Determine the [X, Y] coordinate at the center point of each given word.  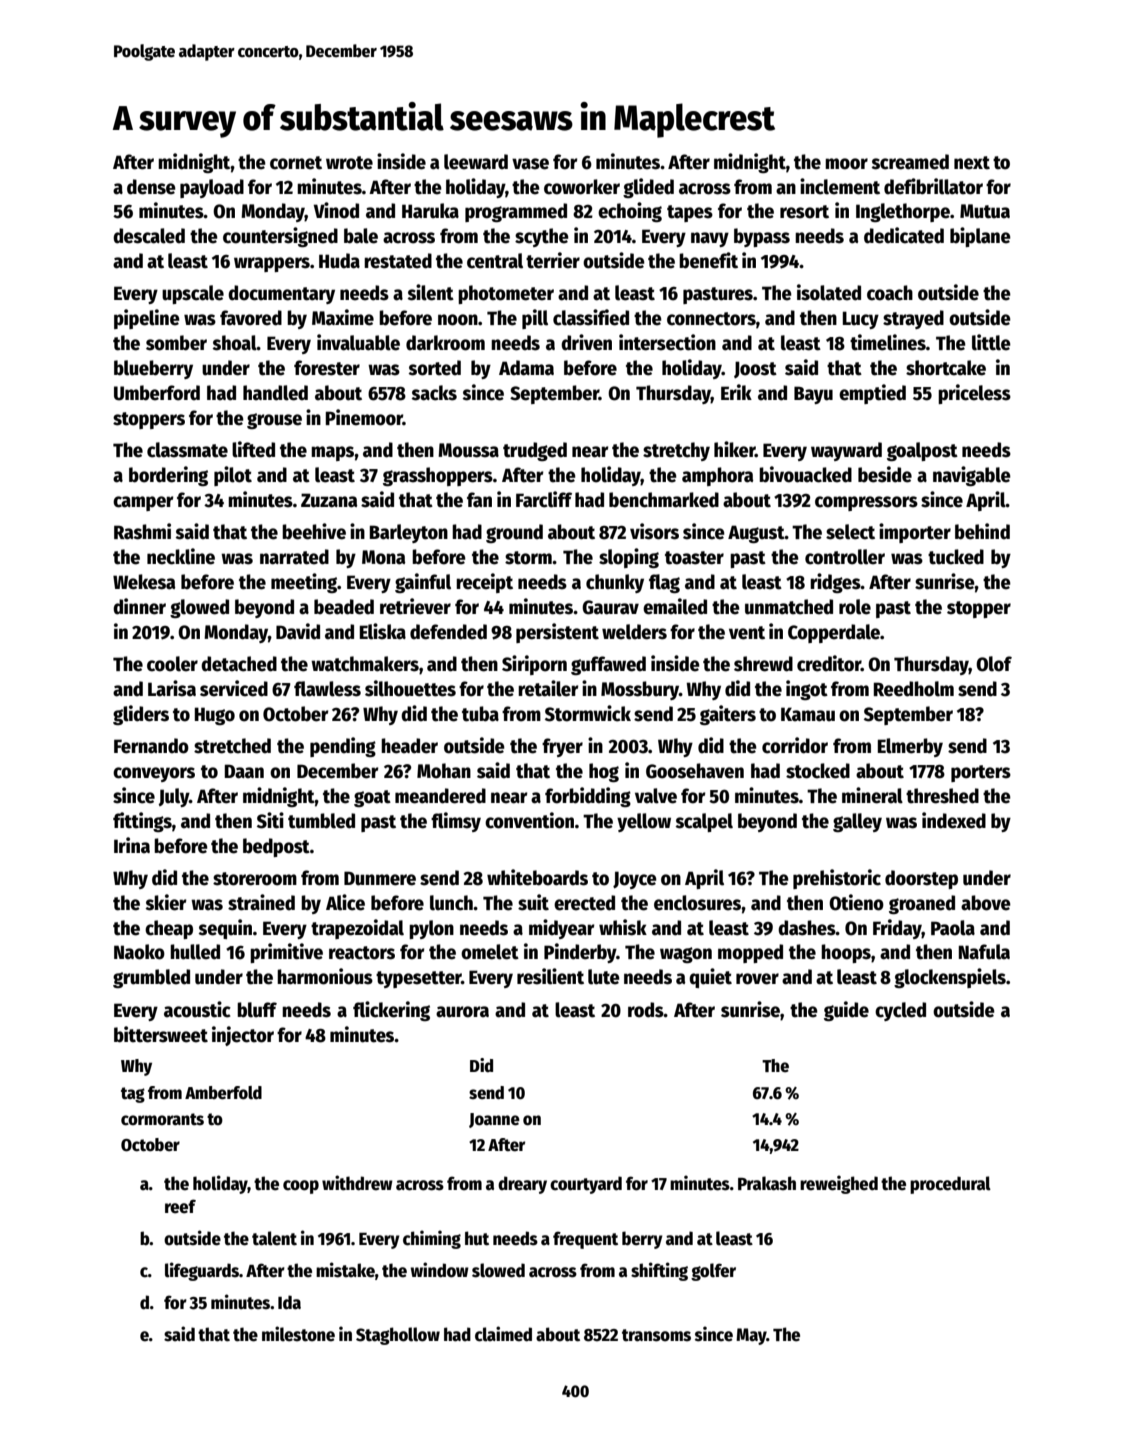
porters [981, 773]
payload [212, 188]
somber [176, 343]
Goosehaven [695, 771]
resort [804, 212]
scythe [542, 237]
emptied [872, 394]
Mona [384, 557]
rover [757, 979]
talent [274, 1238]
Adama [526, 368]
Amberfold [223, 1093]
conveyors [154, 774]
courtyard [586, 1185]
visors [654, 531]
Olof [994, 664]
